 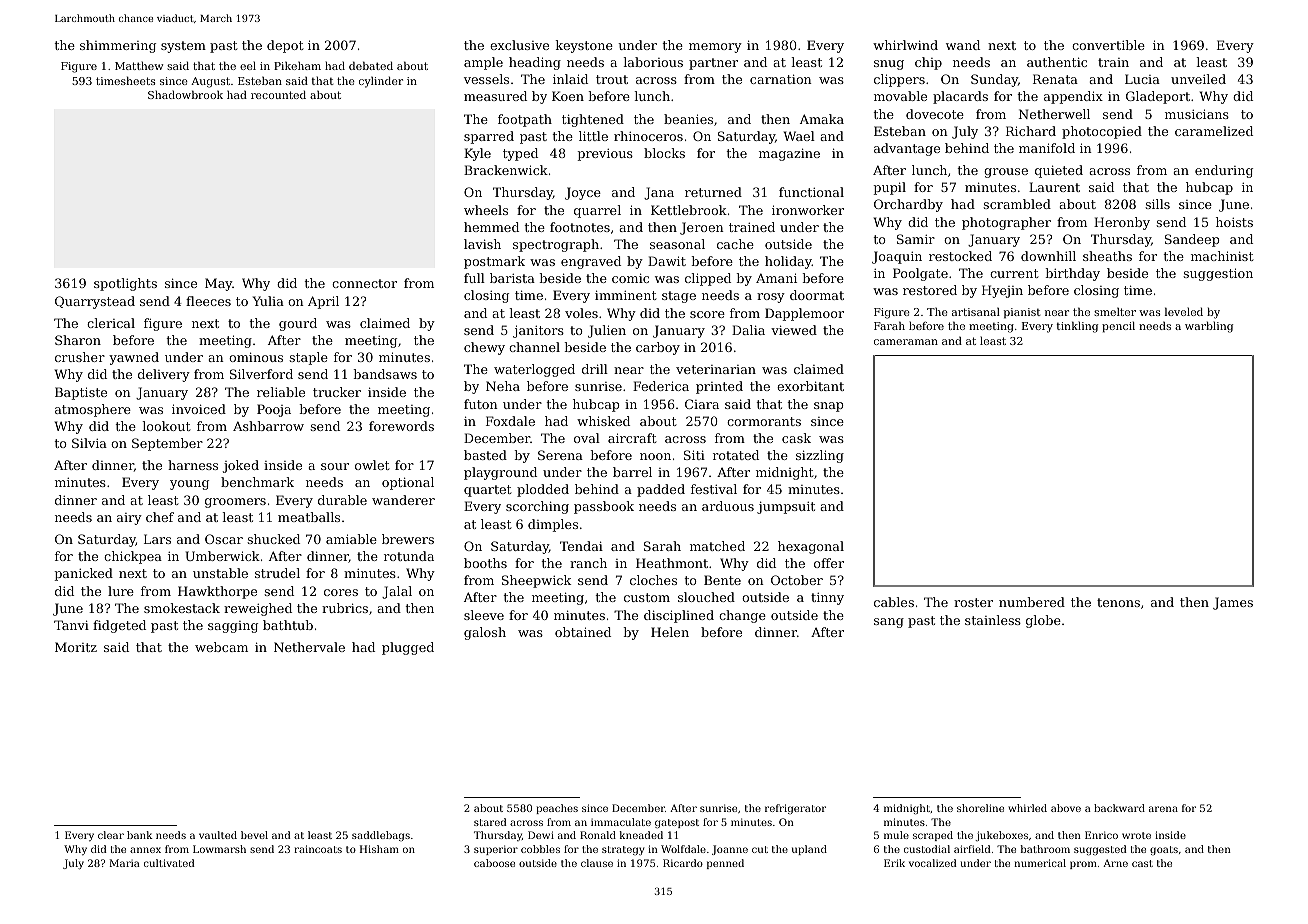 What do you see at coordinates (1072, 274) in the screenshot?
I see `birthday` at bounding box center [1072, 274].
